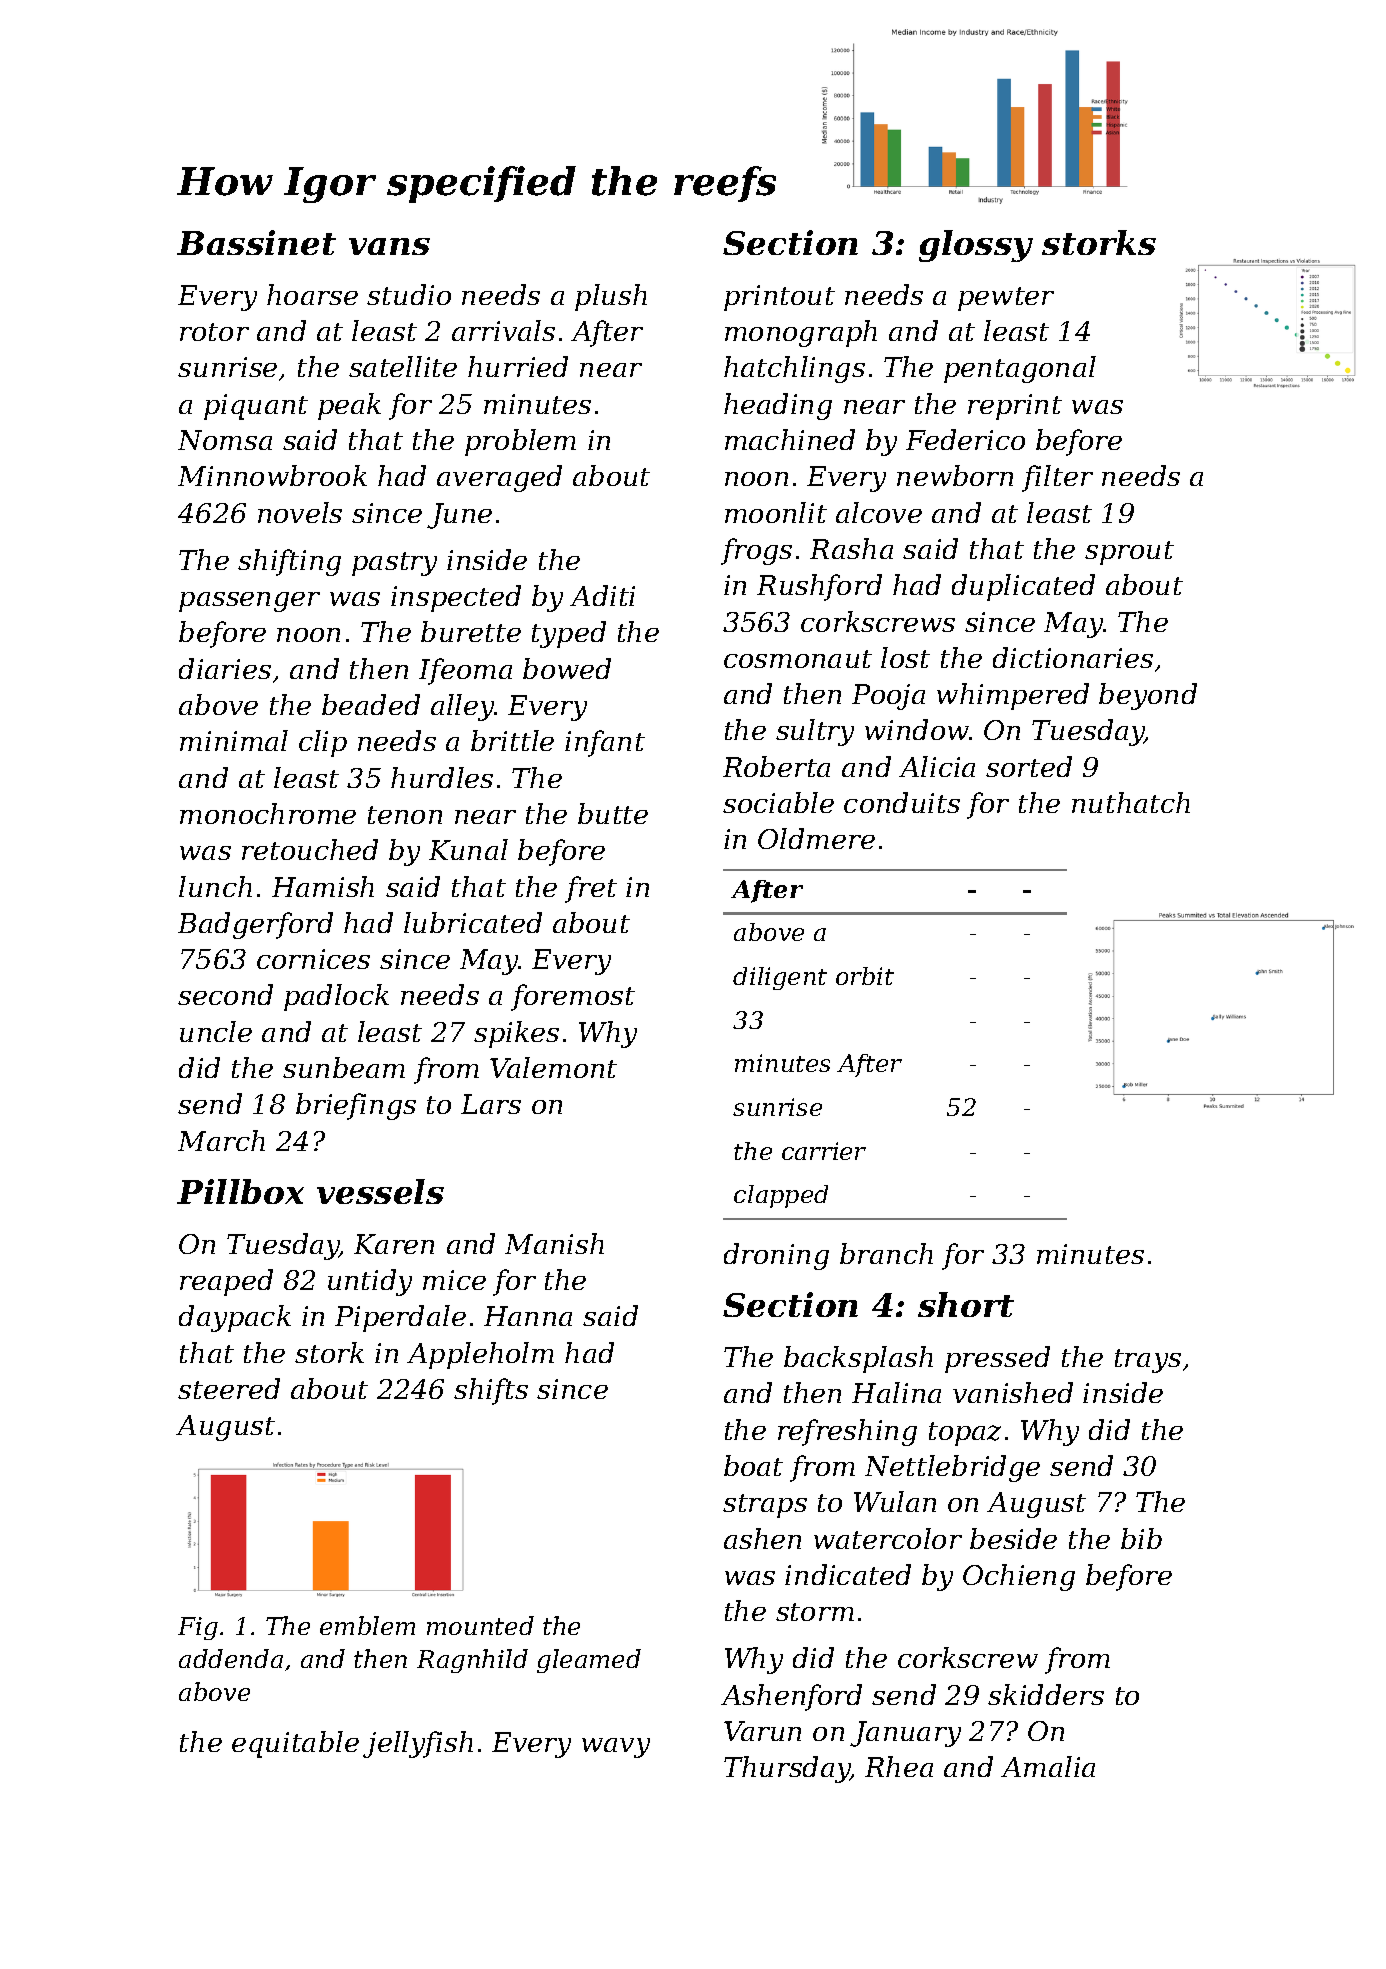 This screenshot has height=1969, width=1386. What do you see at coordinates (776, 1256) in the screenshot?
I see `droning` at bounding box center [776, 1256].
